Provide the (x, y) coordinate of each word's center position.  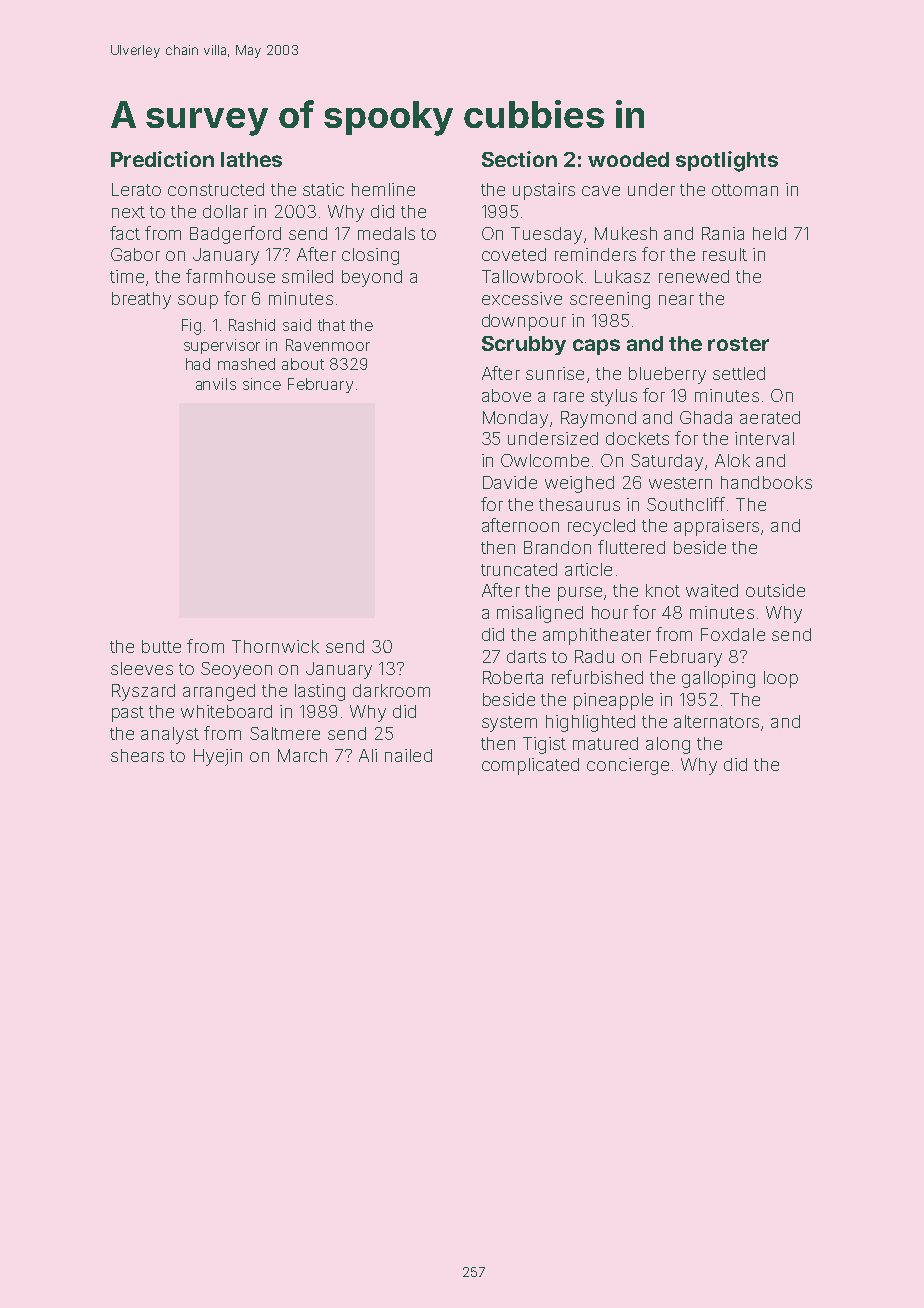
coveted (514, 254)
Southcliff (686, 504)
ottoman (745, 190)
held (769, 233)
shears (137, 755)
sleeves (142, 668)
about (303, 364)
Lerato (136, 189)
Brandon (557, 547)
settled (739, 373)
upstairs (544, 191)
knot (663, 590)
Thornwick (275, 646)
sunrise (555, 373)
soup (198, 302)
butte (161, 646)
